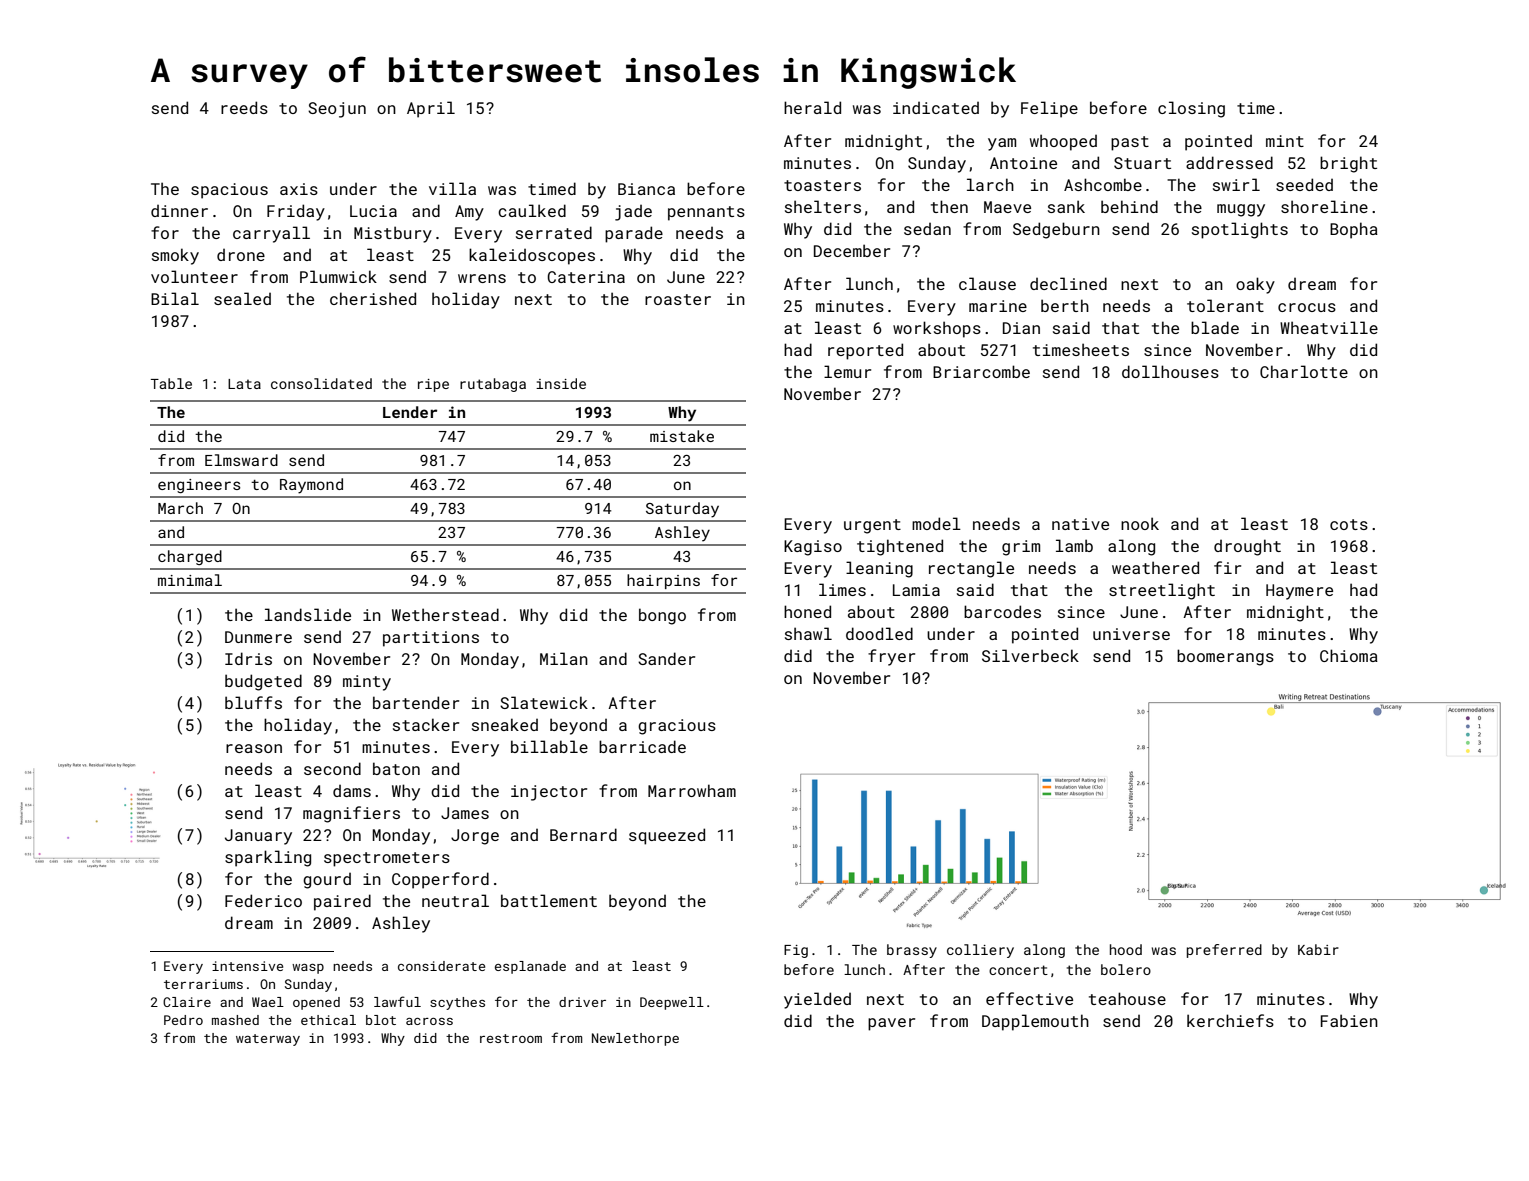  Describe the element at coordinates (242, 298) in the screenshot. I see `sealed` at that location.
